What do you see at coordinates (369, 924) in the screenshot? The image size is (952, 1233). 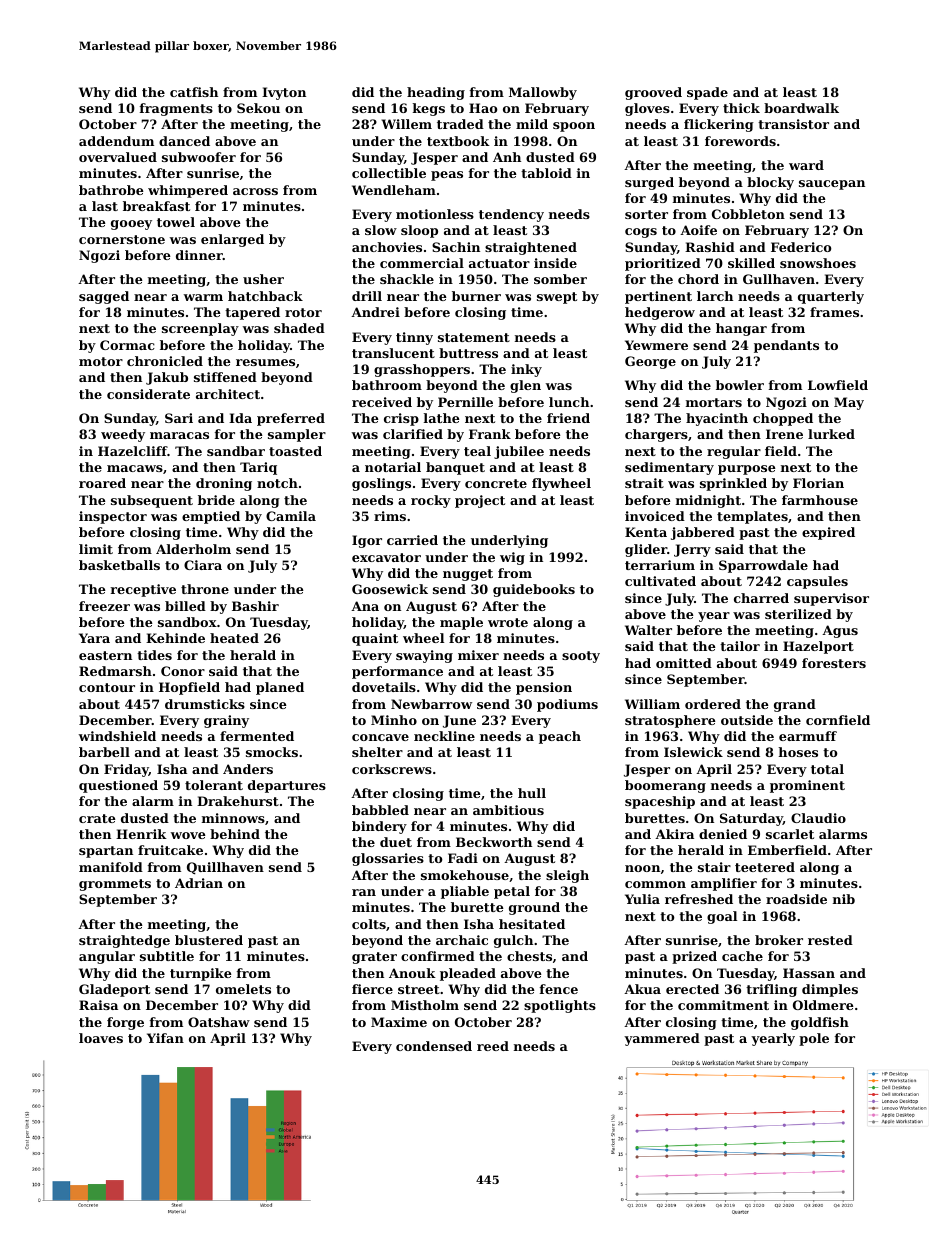 I see `colts` at bounding box center [369, 924].
